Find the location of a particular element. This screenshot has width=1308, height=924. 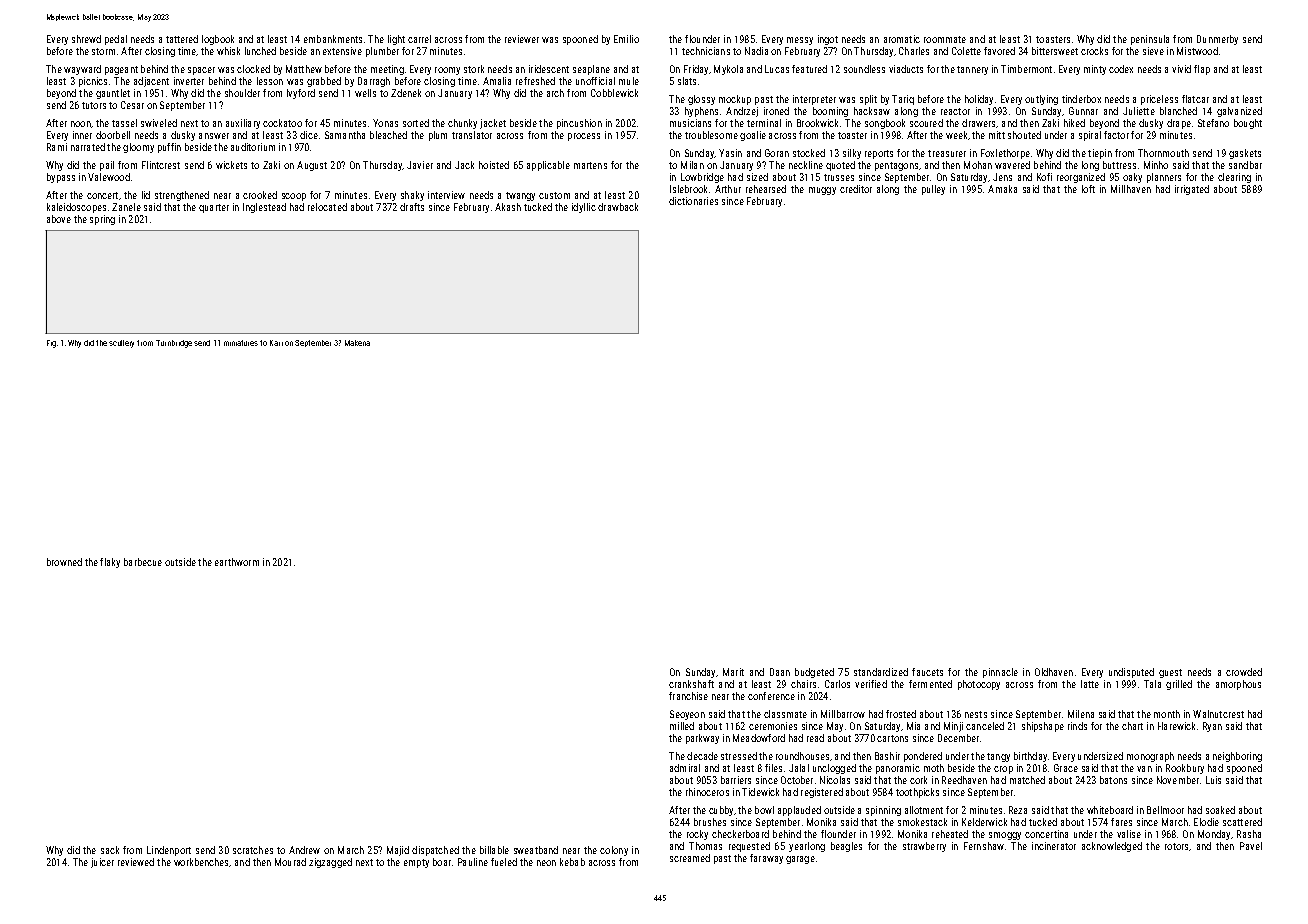

Lindenport is located at coordinates (169, 851).
